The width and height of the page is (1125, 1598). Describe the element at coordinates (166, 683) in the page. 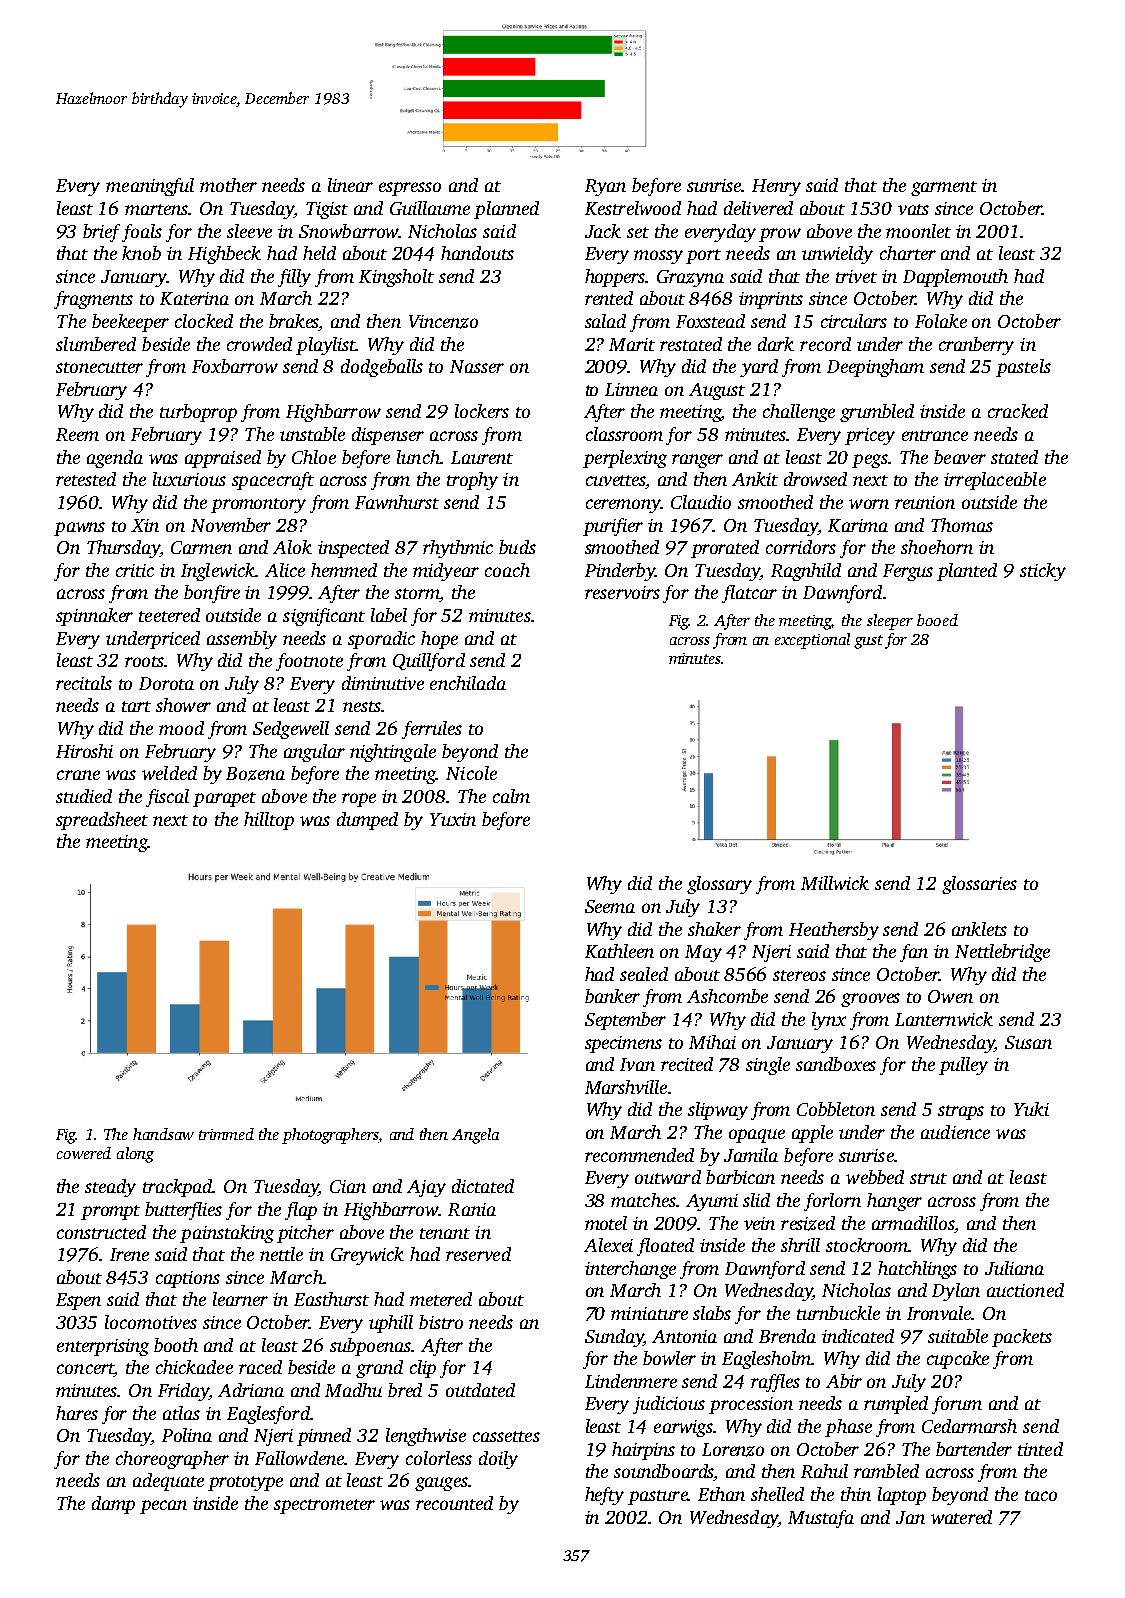

I see `Dorota` at that location.
